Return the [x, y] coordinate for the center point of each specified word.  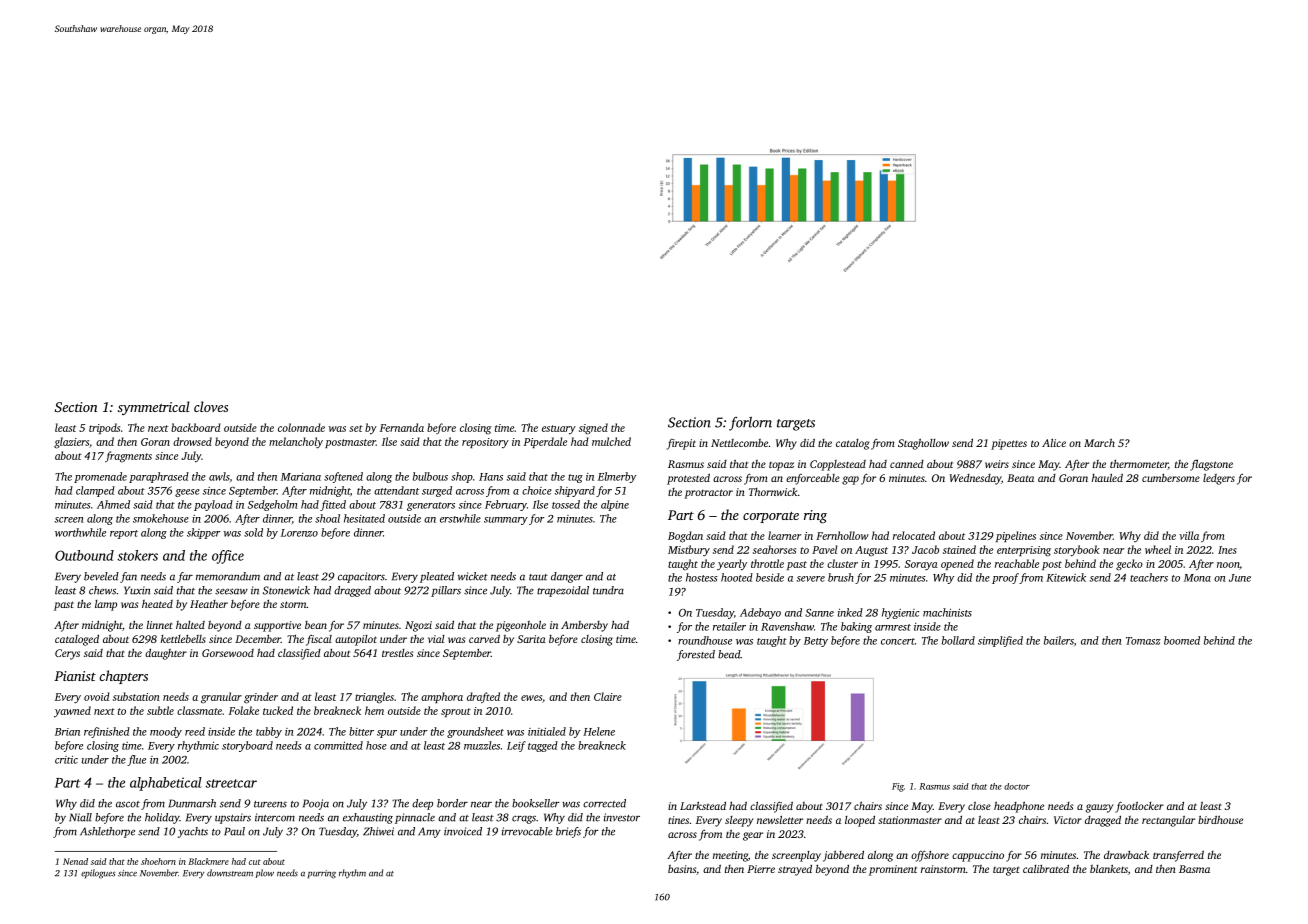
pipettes [1009, 444]
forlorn [750, 424]
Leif [516, 746]
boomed [1182, 640]
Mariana [301, 477]
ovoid [97, 696]
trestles [397, 653]
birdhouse [1220, 819]
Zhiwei [378, 831]
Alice [1054, 443]
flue [136, 760]
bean [316, 625]
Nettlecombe [739, 443]
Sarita [531, 639]
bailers [1059, 640]
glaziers [71, 443]
